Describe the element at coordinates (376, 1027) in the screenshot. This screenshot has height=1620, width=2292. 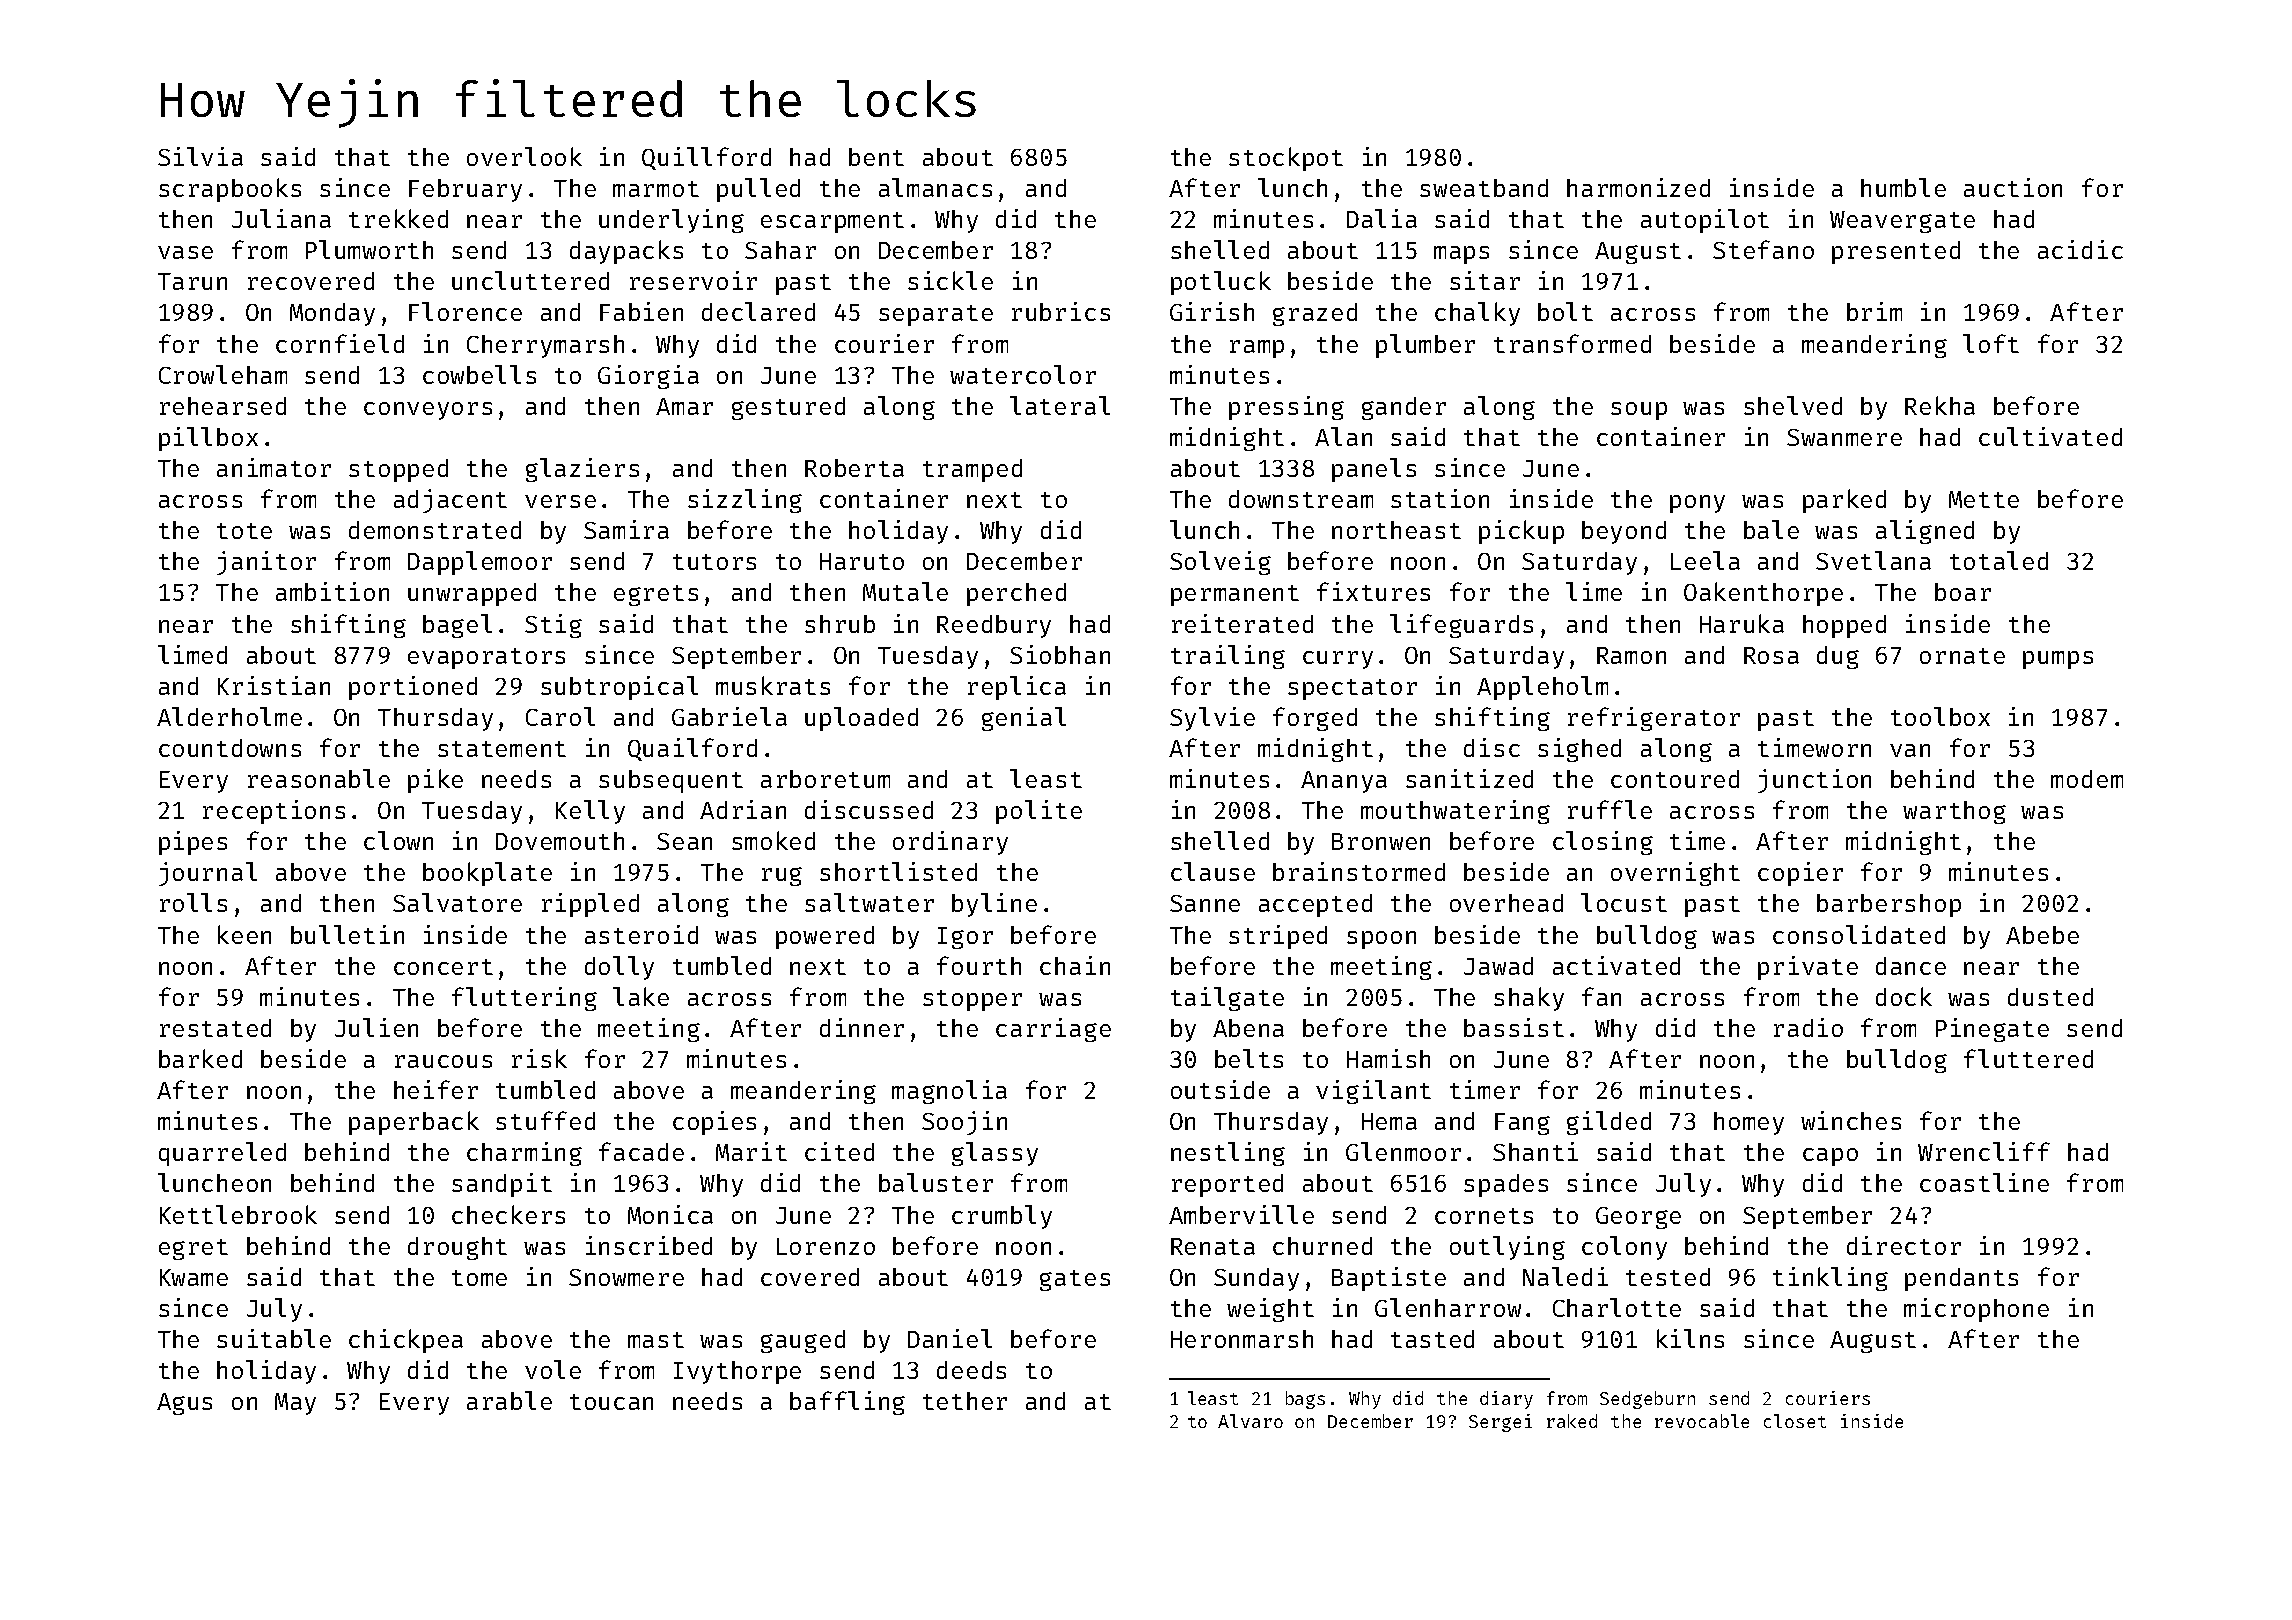
I see `Julien` at that location.
